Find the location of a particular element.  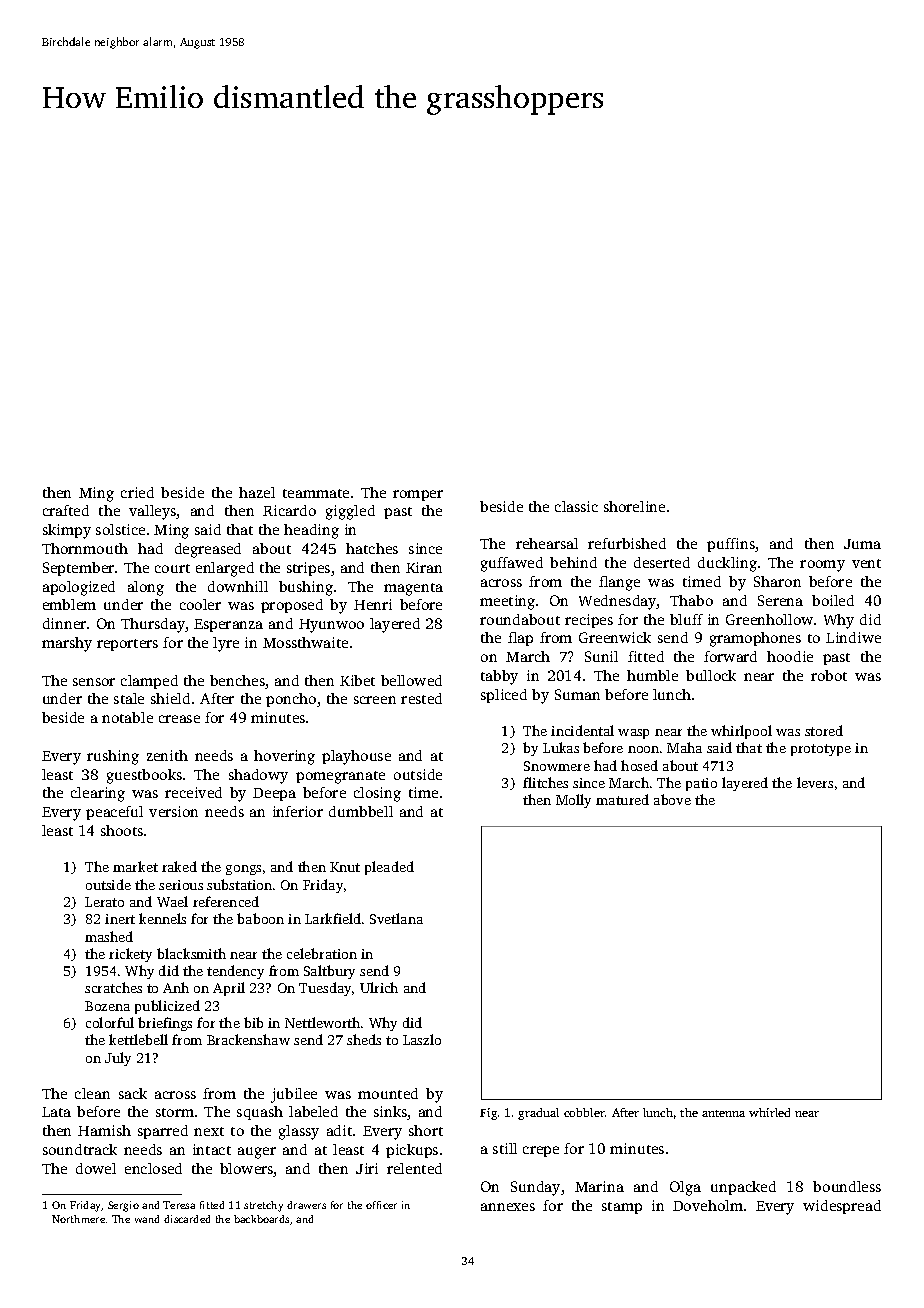

clearing is located at coordinates (98, 794).
